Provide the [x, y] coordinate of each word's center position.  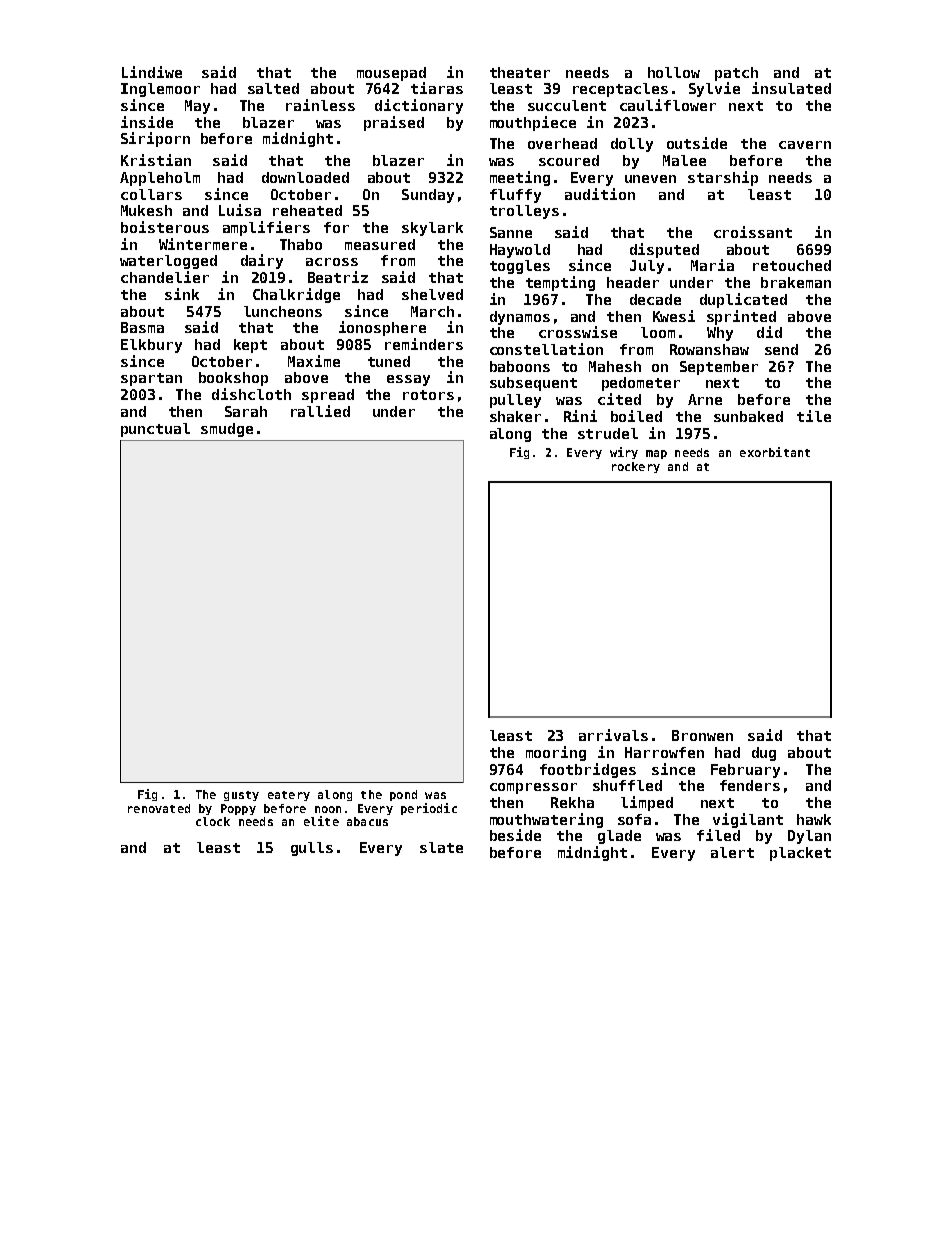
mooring [556, 753]
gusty [241, 796]
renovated [159, 808]
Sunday [428, 196]
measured [380, 244]
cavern [805, 145]
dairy [262, 261]
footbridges [588, 770]
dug [764, 754]
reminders [424, 344]
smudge [227, 430]
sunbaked [748, 416]
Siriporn [155, 139]
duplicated [743, 300]
